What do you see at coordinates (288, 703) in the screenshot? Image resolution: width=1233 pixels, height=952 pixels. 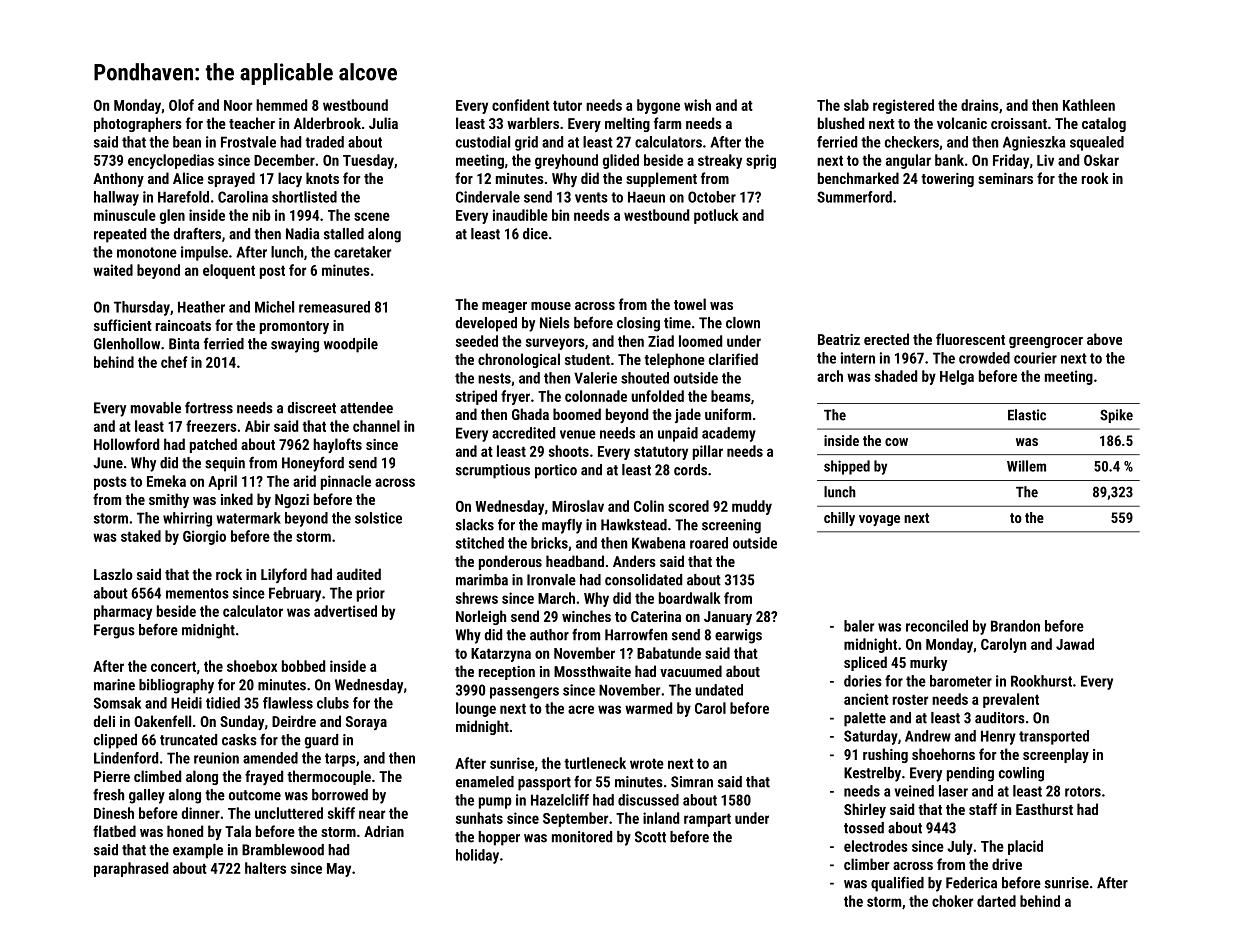 I see `flawless` at bounding box center [288, 703].
